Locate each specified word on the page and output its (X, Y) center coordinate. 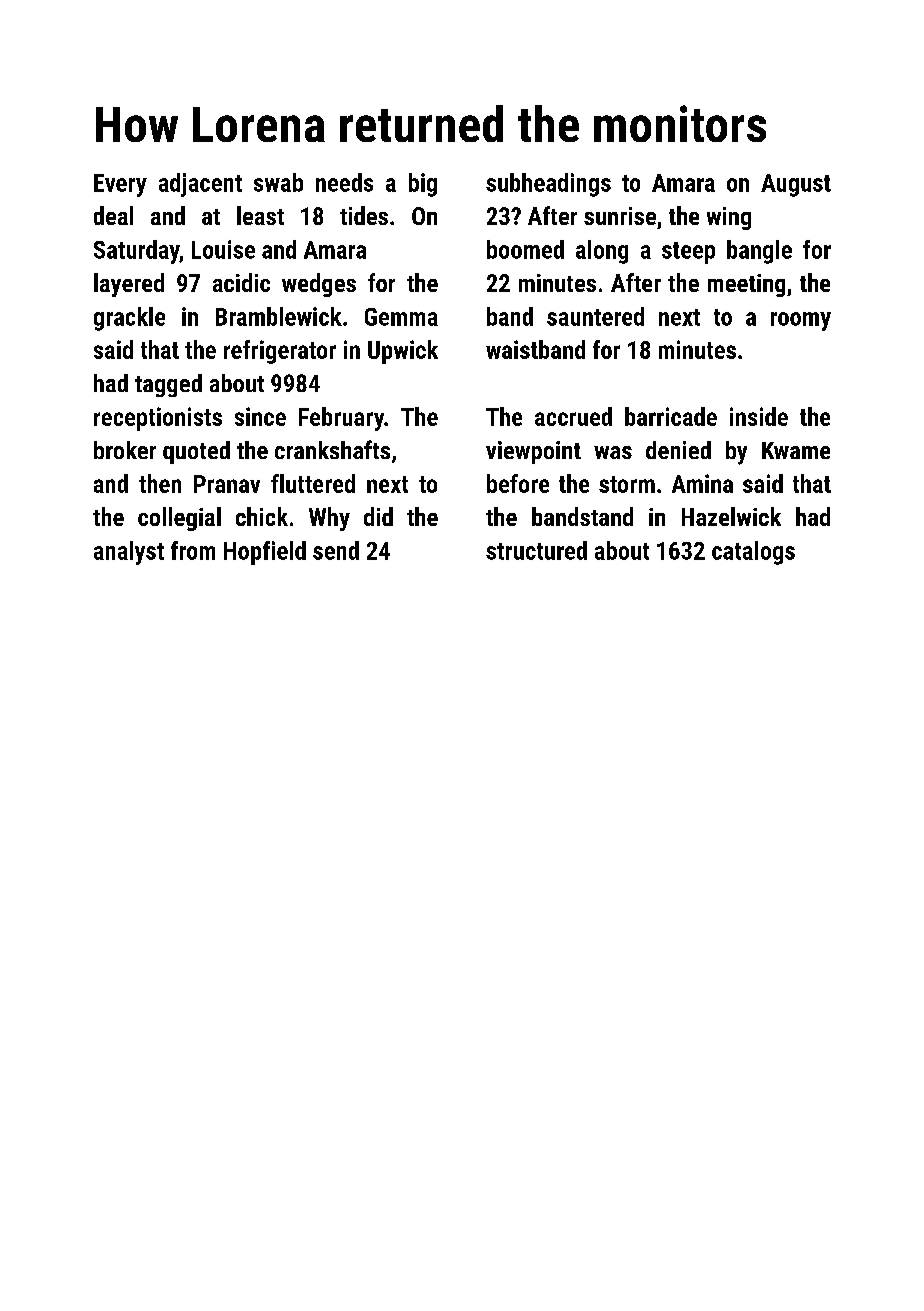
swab (278, 182)
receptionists (158, 419)
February (341, 419)
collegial (179, 519)
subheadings (548, 185)
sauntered (595, 316)
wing (729, 218)
